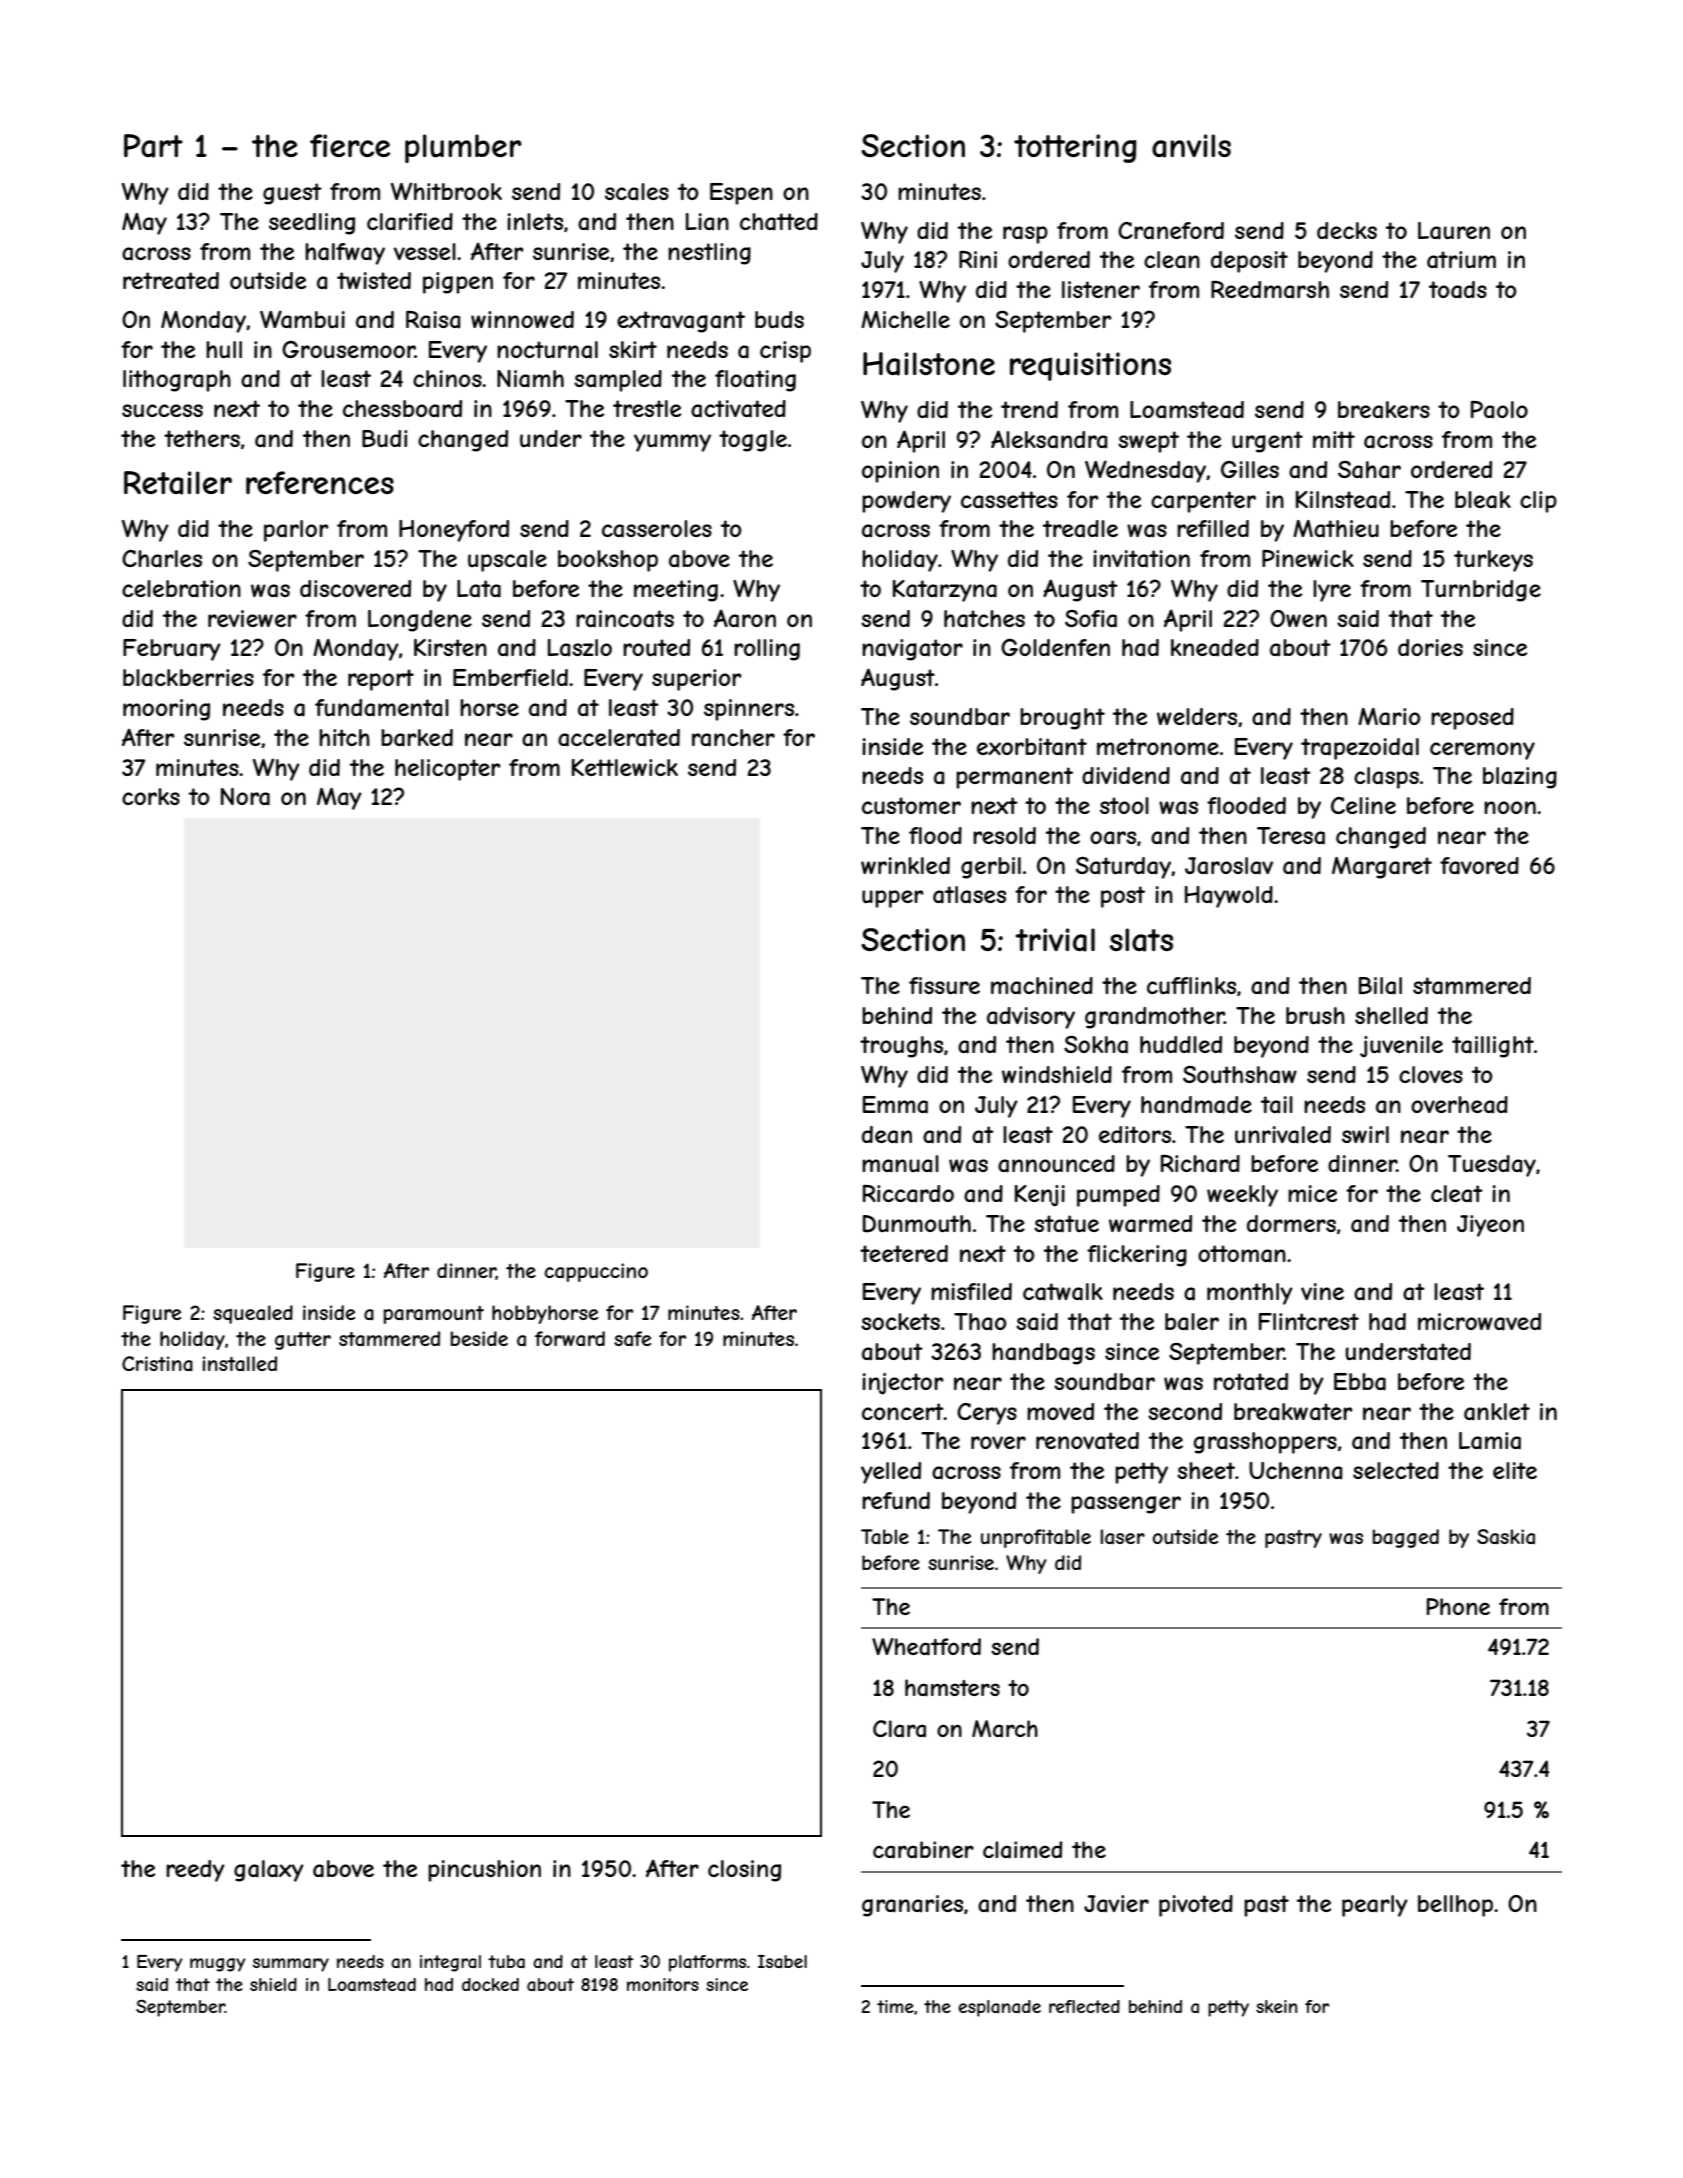 This screenshot has width=1683, height=2178. What do you see at coordinates (252, 618) in the screenshot?
I see `reviewer` at bounding box center [252, 618].
